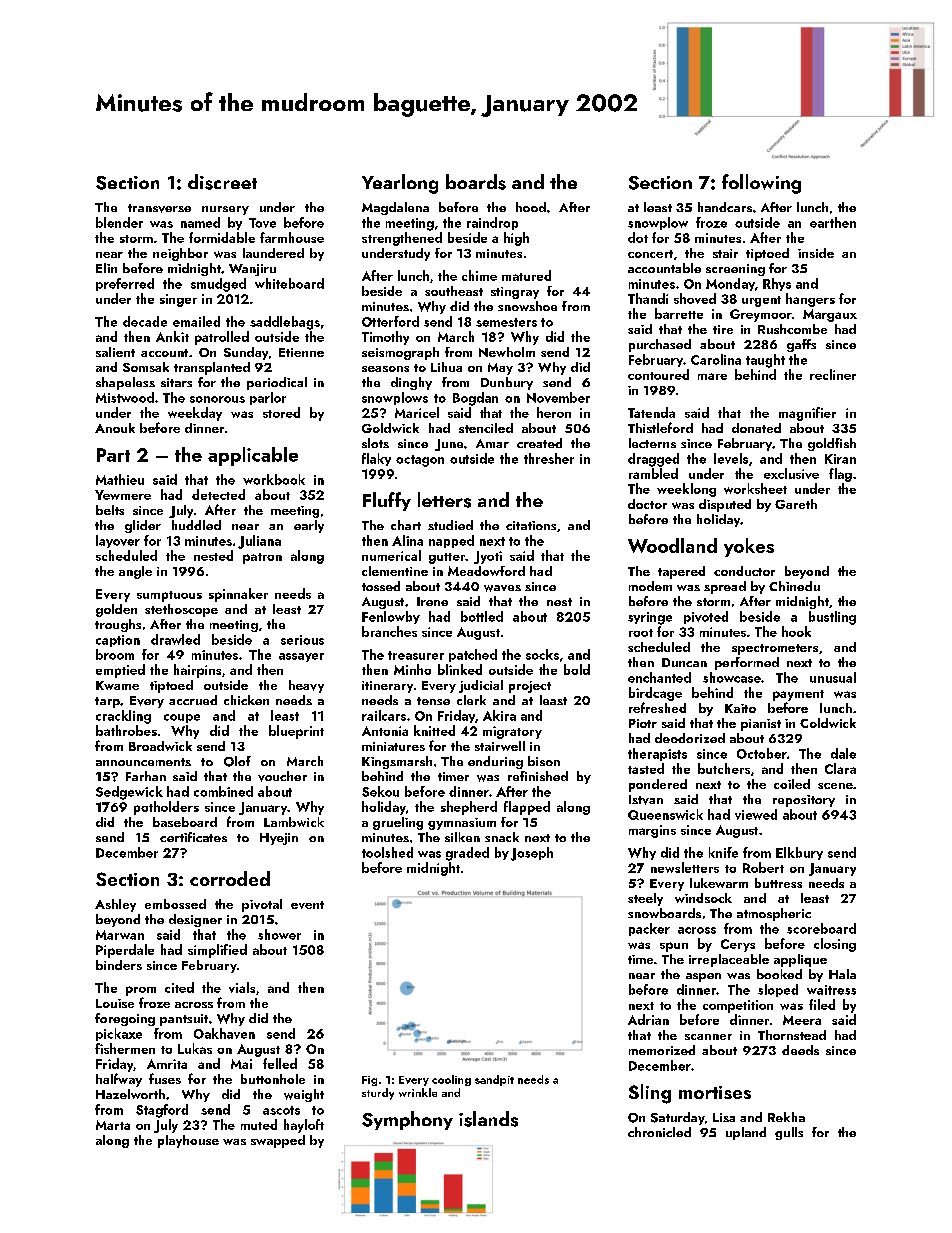 The height and width of the image is (1233, 952). What do you see at coordinates (188, 1141) in the image?
I see `playhouse` at bounding box center [188, 1141].
